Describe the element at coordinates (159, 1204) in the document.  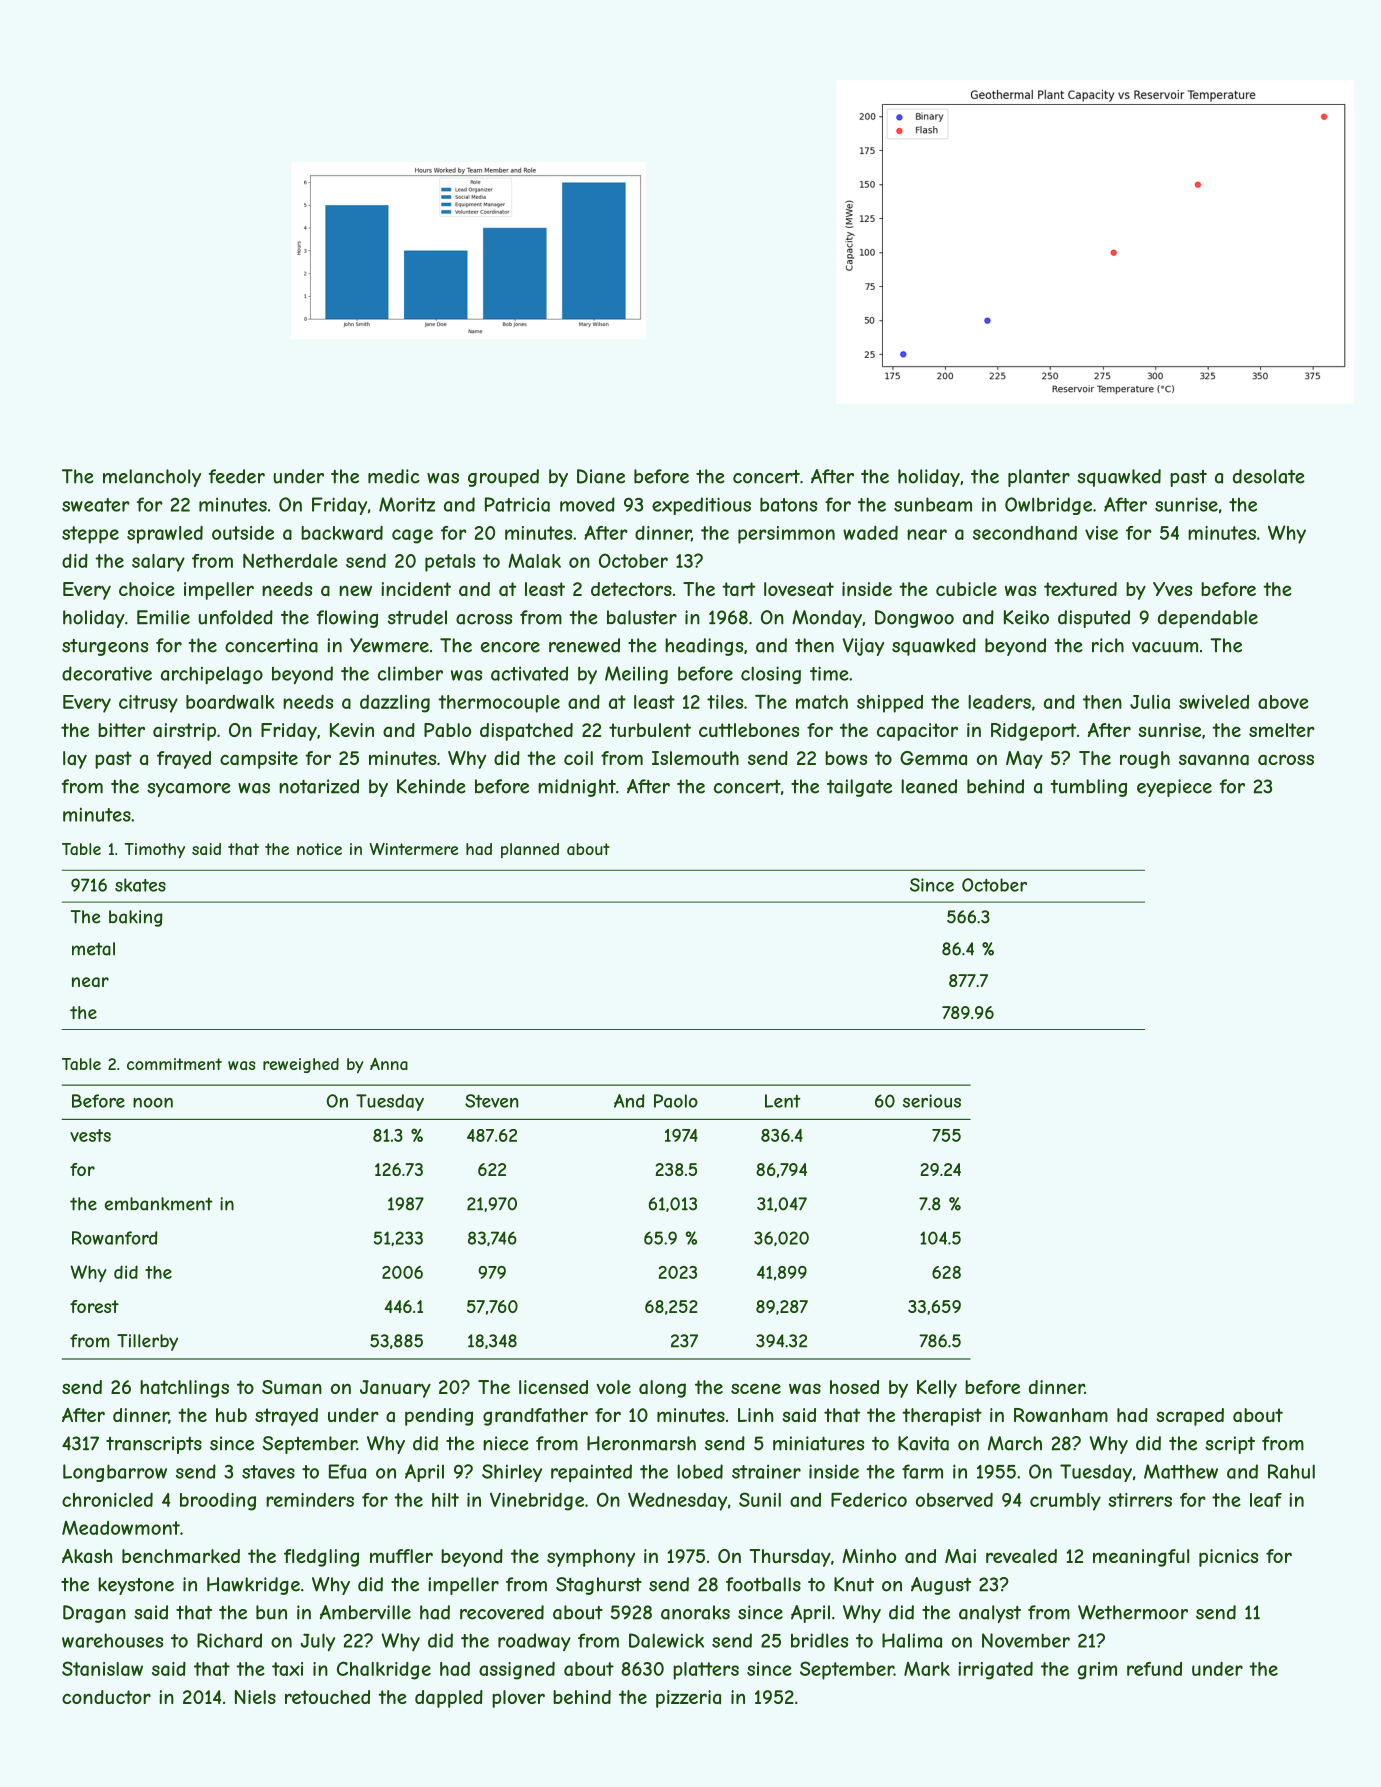
I see `embankment` at that location.
